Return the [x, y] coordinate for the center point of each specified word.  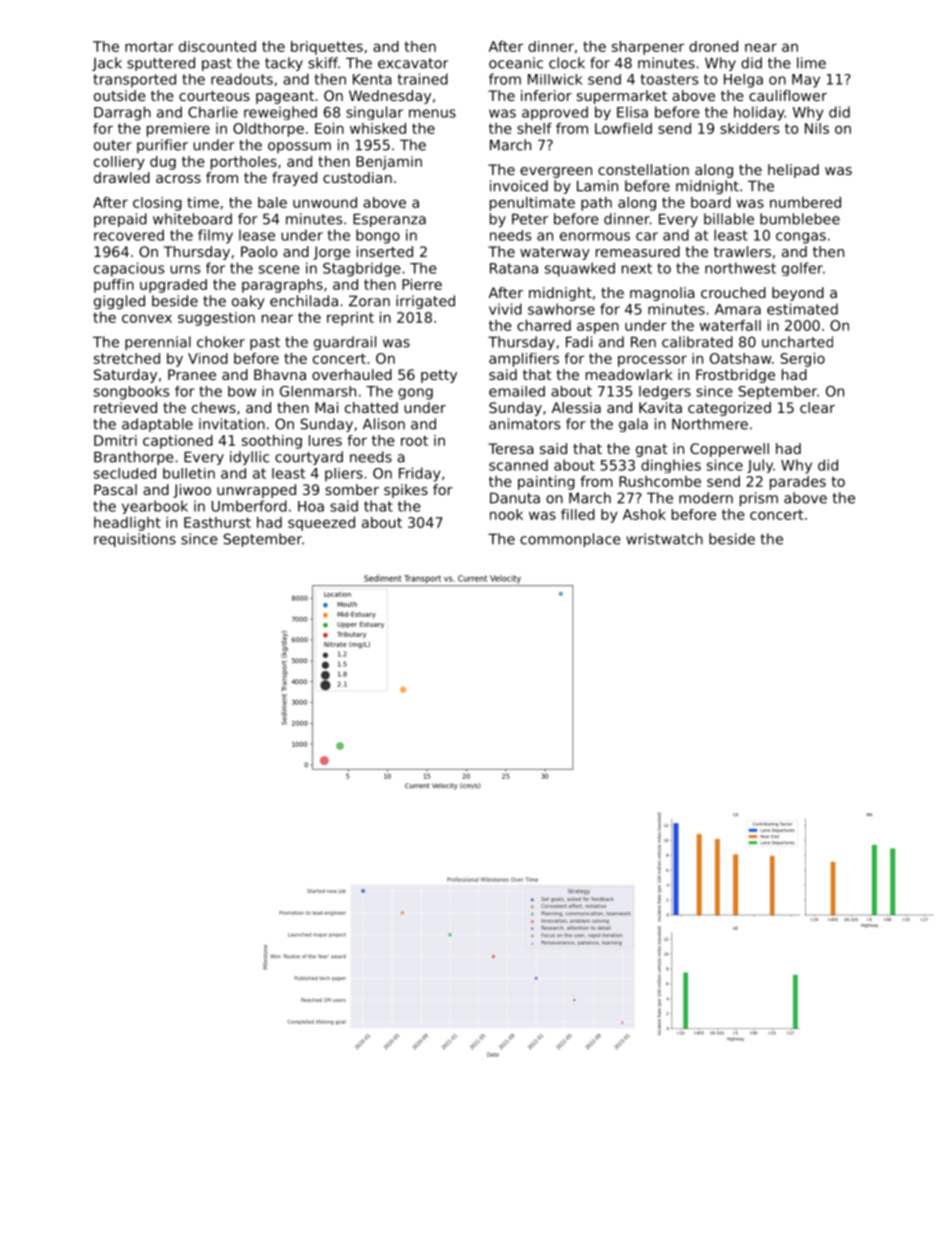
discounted [217, 46]
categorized [729, 409]
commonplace [570, 540]
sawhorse [561, 309]
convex [147, 318]
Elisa [632, 112]
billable [729, 219]
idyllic [250, 458]
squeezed [321, 524]
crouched [733, 292]
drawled [122, 177]
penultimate [532, 204]
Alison [384, 424]
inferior [546, 95]
